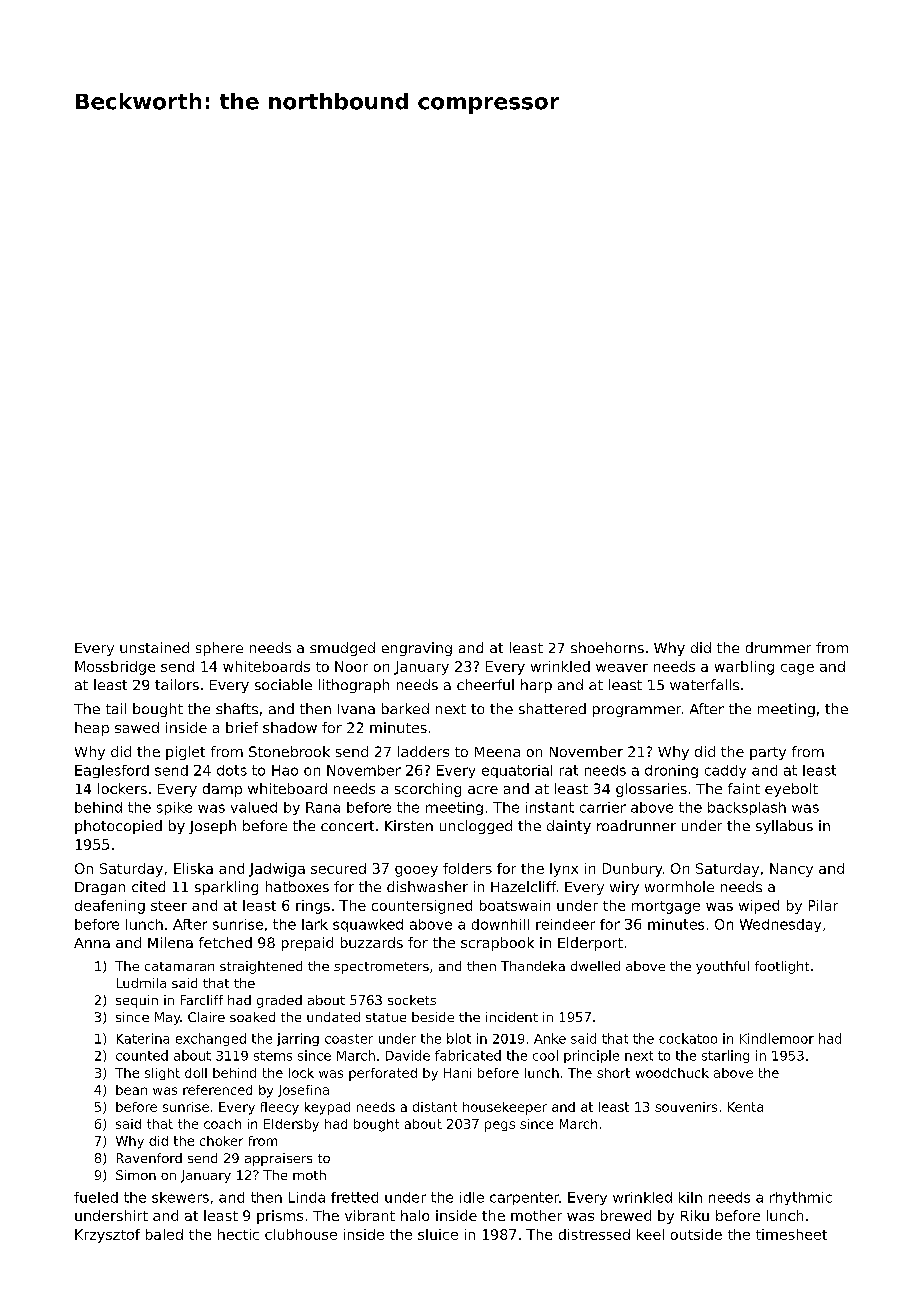 The image size is (924, 1308). I want to click on mortgage, so click(666, 907).
